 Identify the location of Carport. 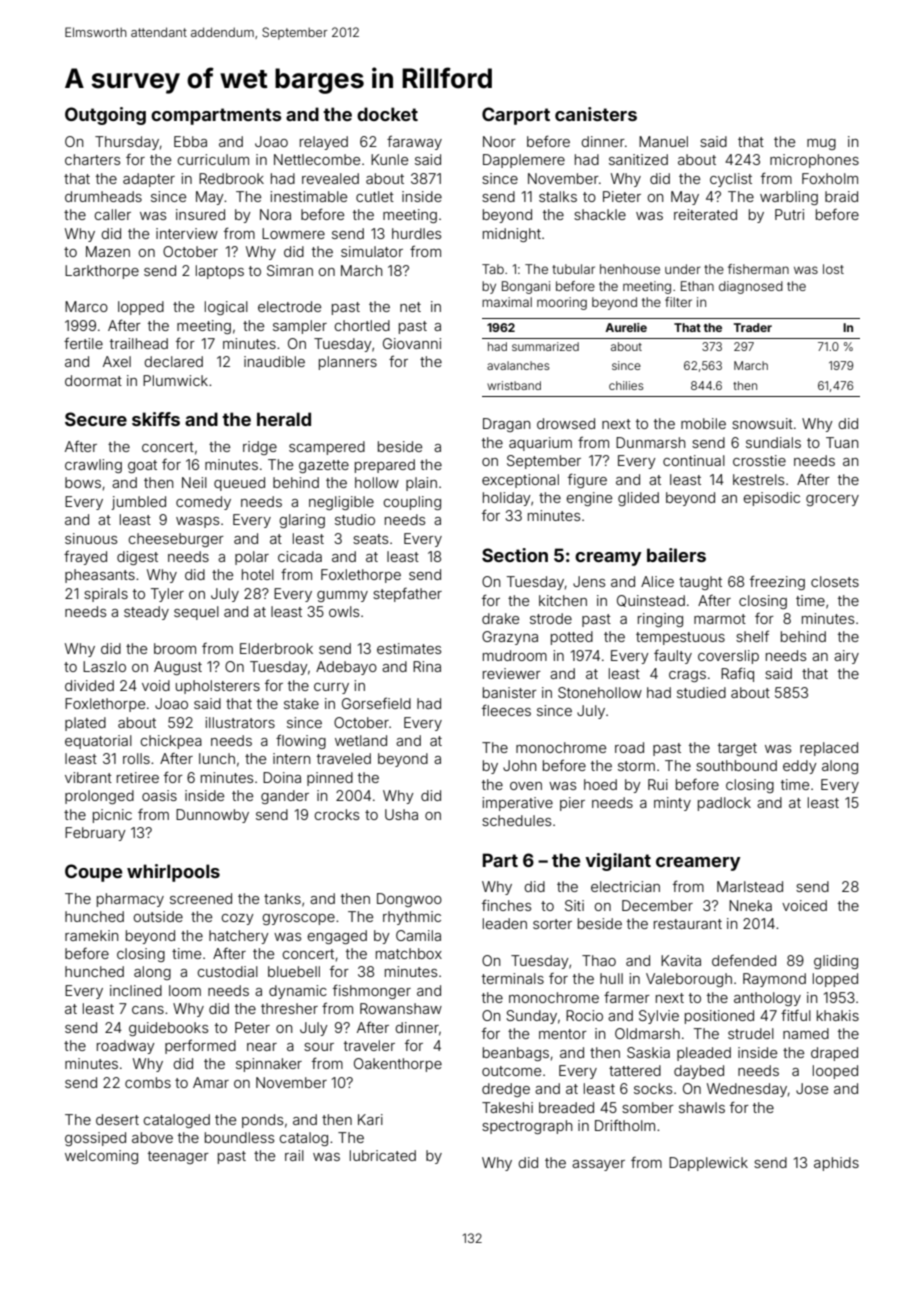
(516, 116).
